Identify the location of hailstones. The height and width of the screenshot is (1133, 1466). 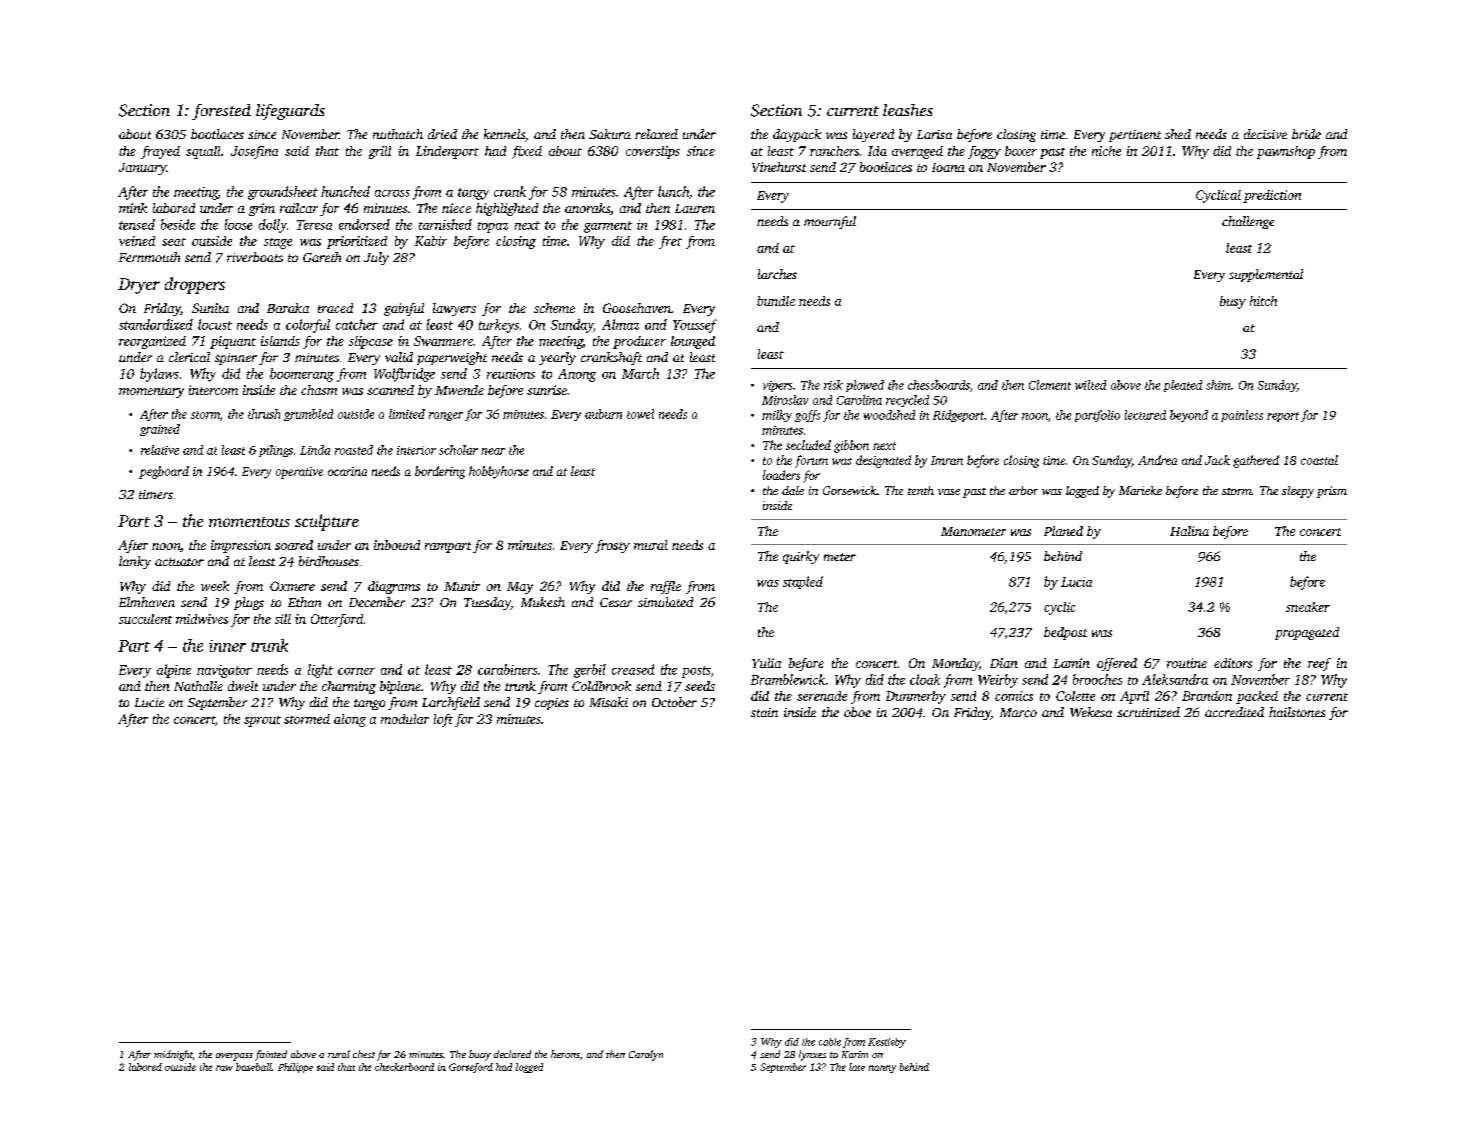
(1297, 712).
